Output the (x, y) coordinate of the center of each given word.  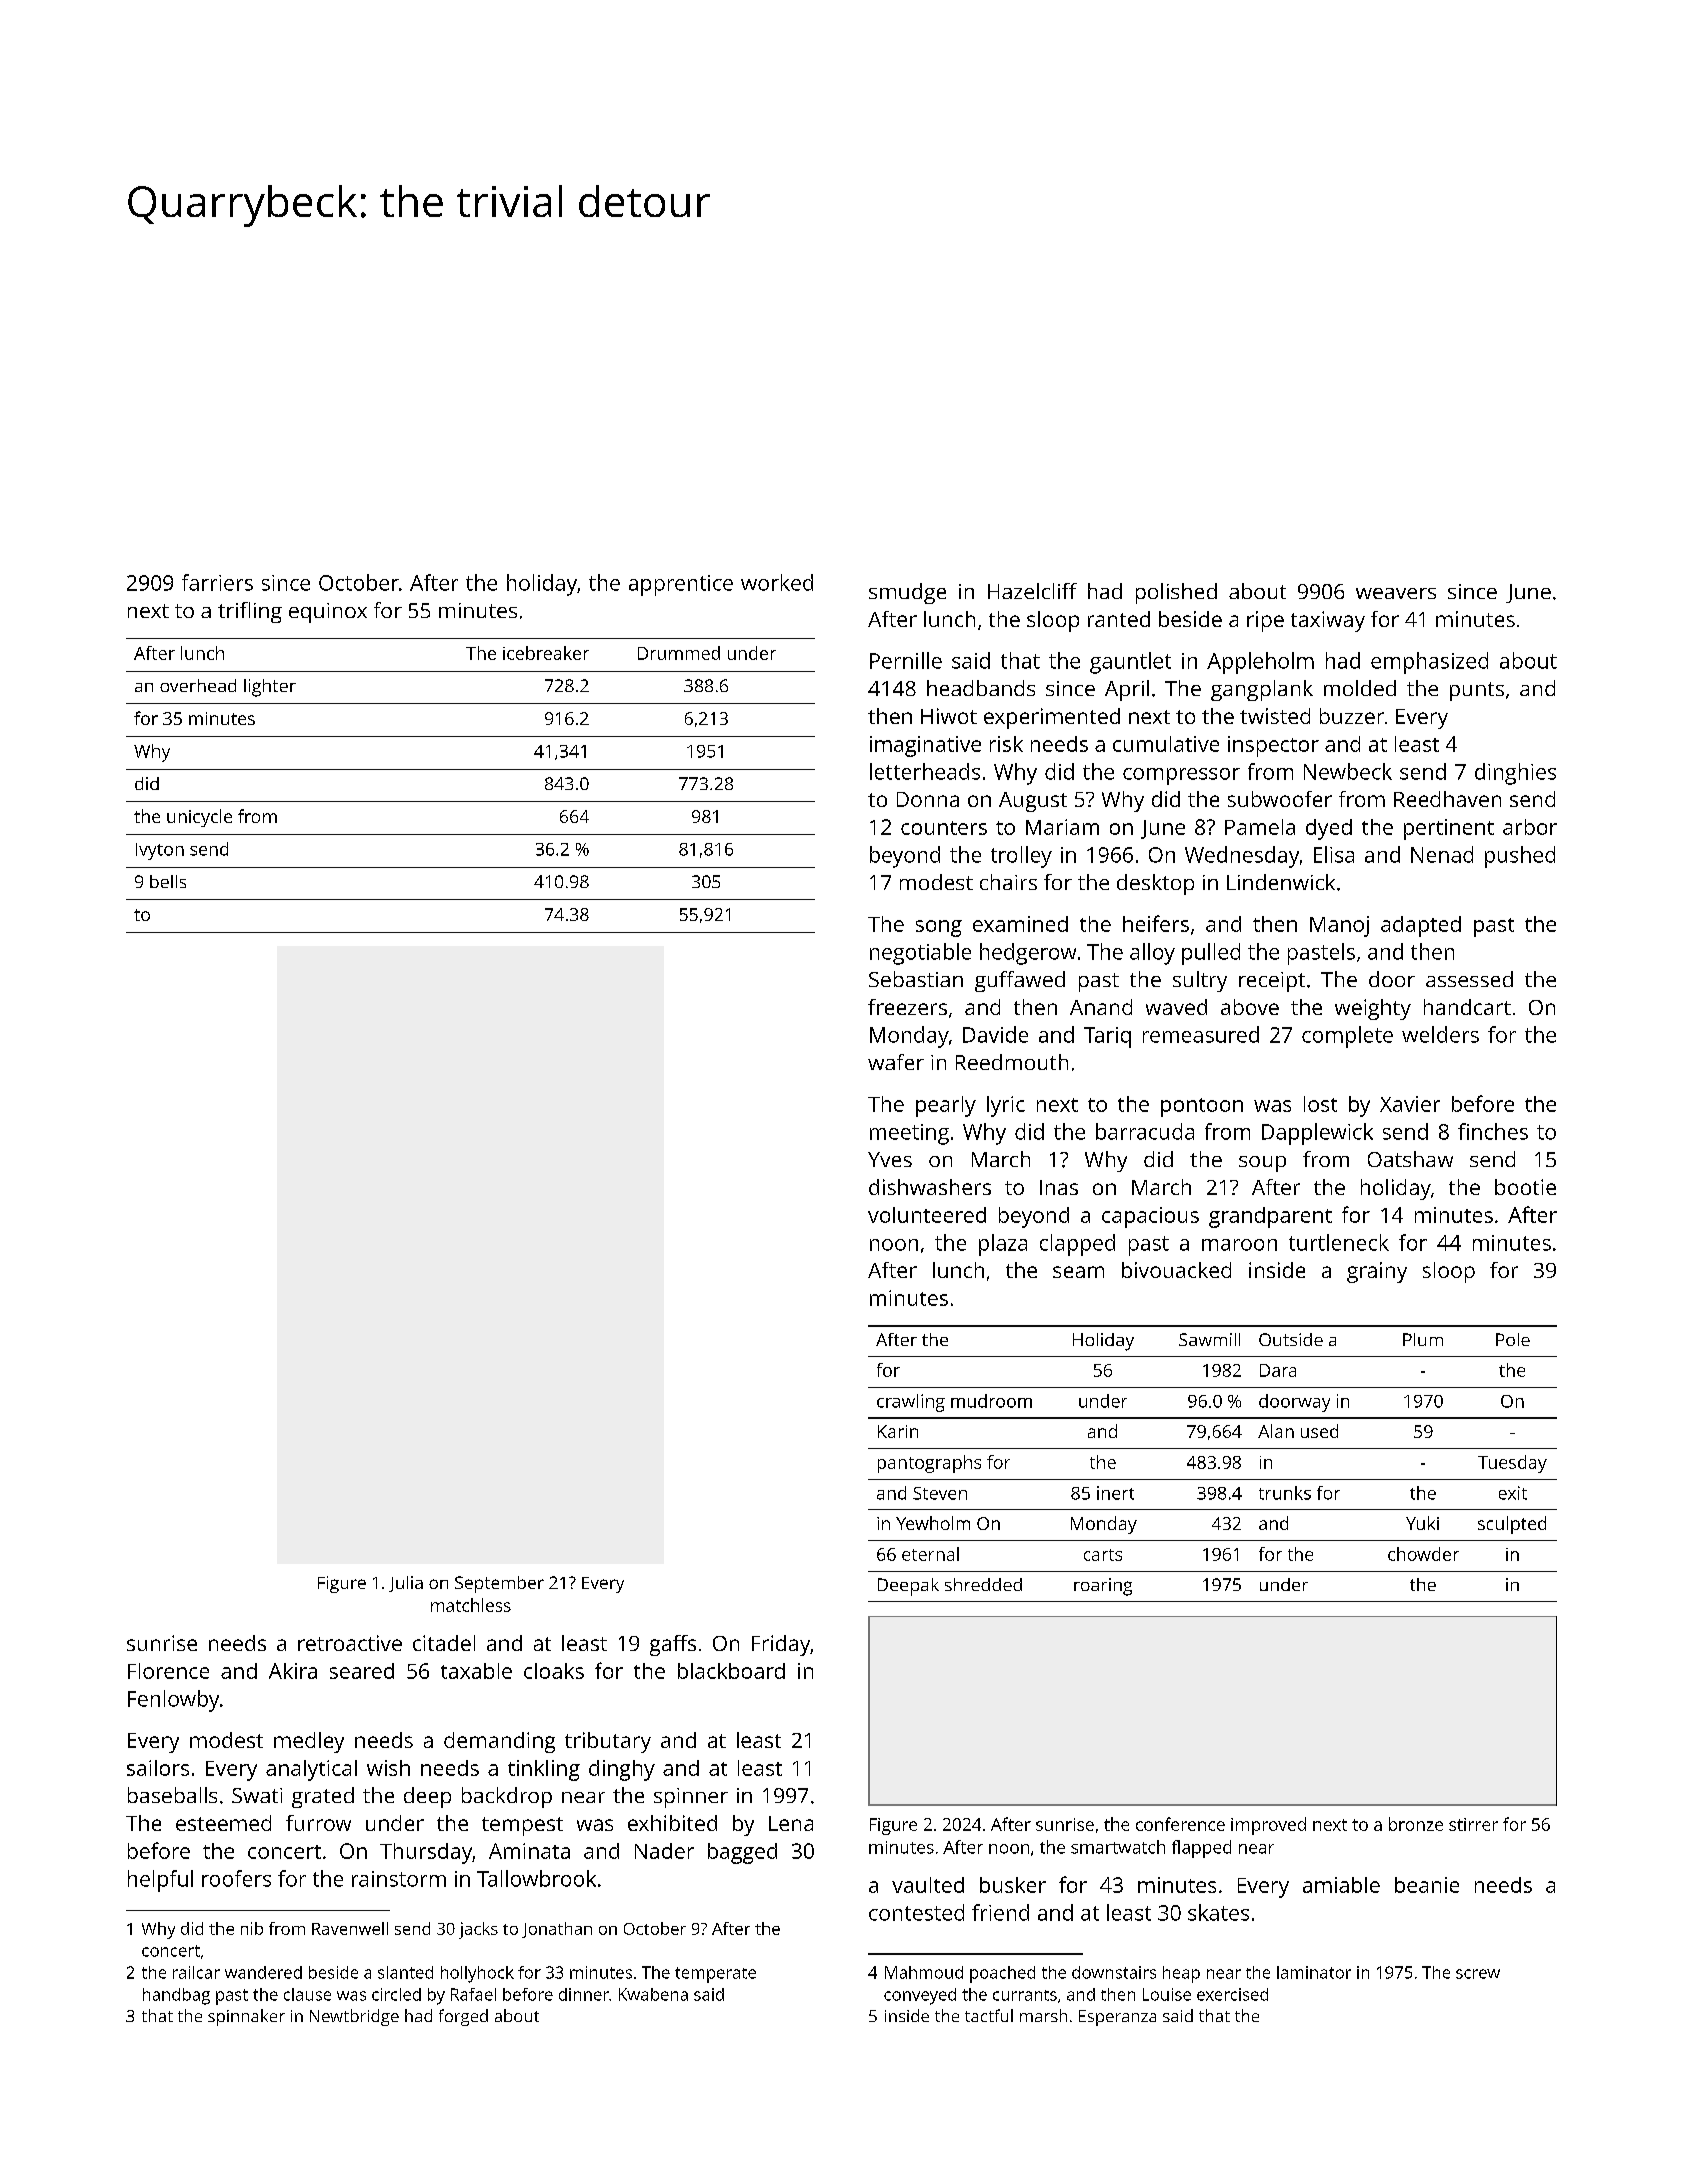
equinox (328, 613)
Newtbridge (354, 2017)
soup (1262, 1164)
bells (168, 881)
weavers (1396, 593)
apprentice (681, 585)
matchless (471, 1605)
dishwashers (930, 1187)
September (499, 1584)
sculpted (1512, 1525)
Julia (406, 1584)
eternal (930, 1554)
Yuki (1422, 1523)
